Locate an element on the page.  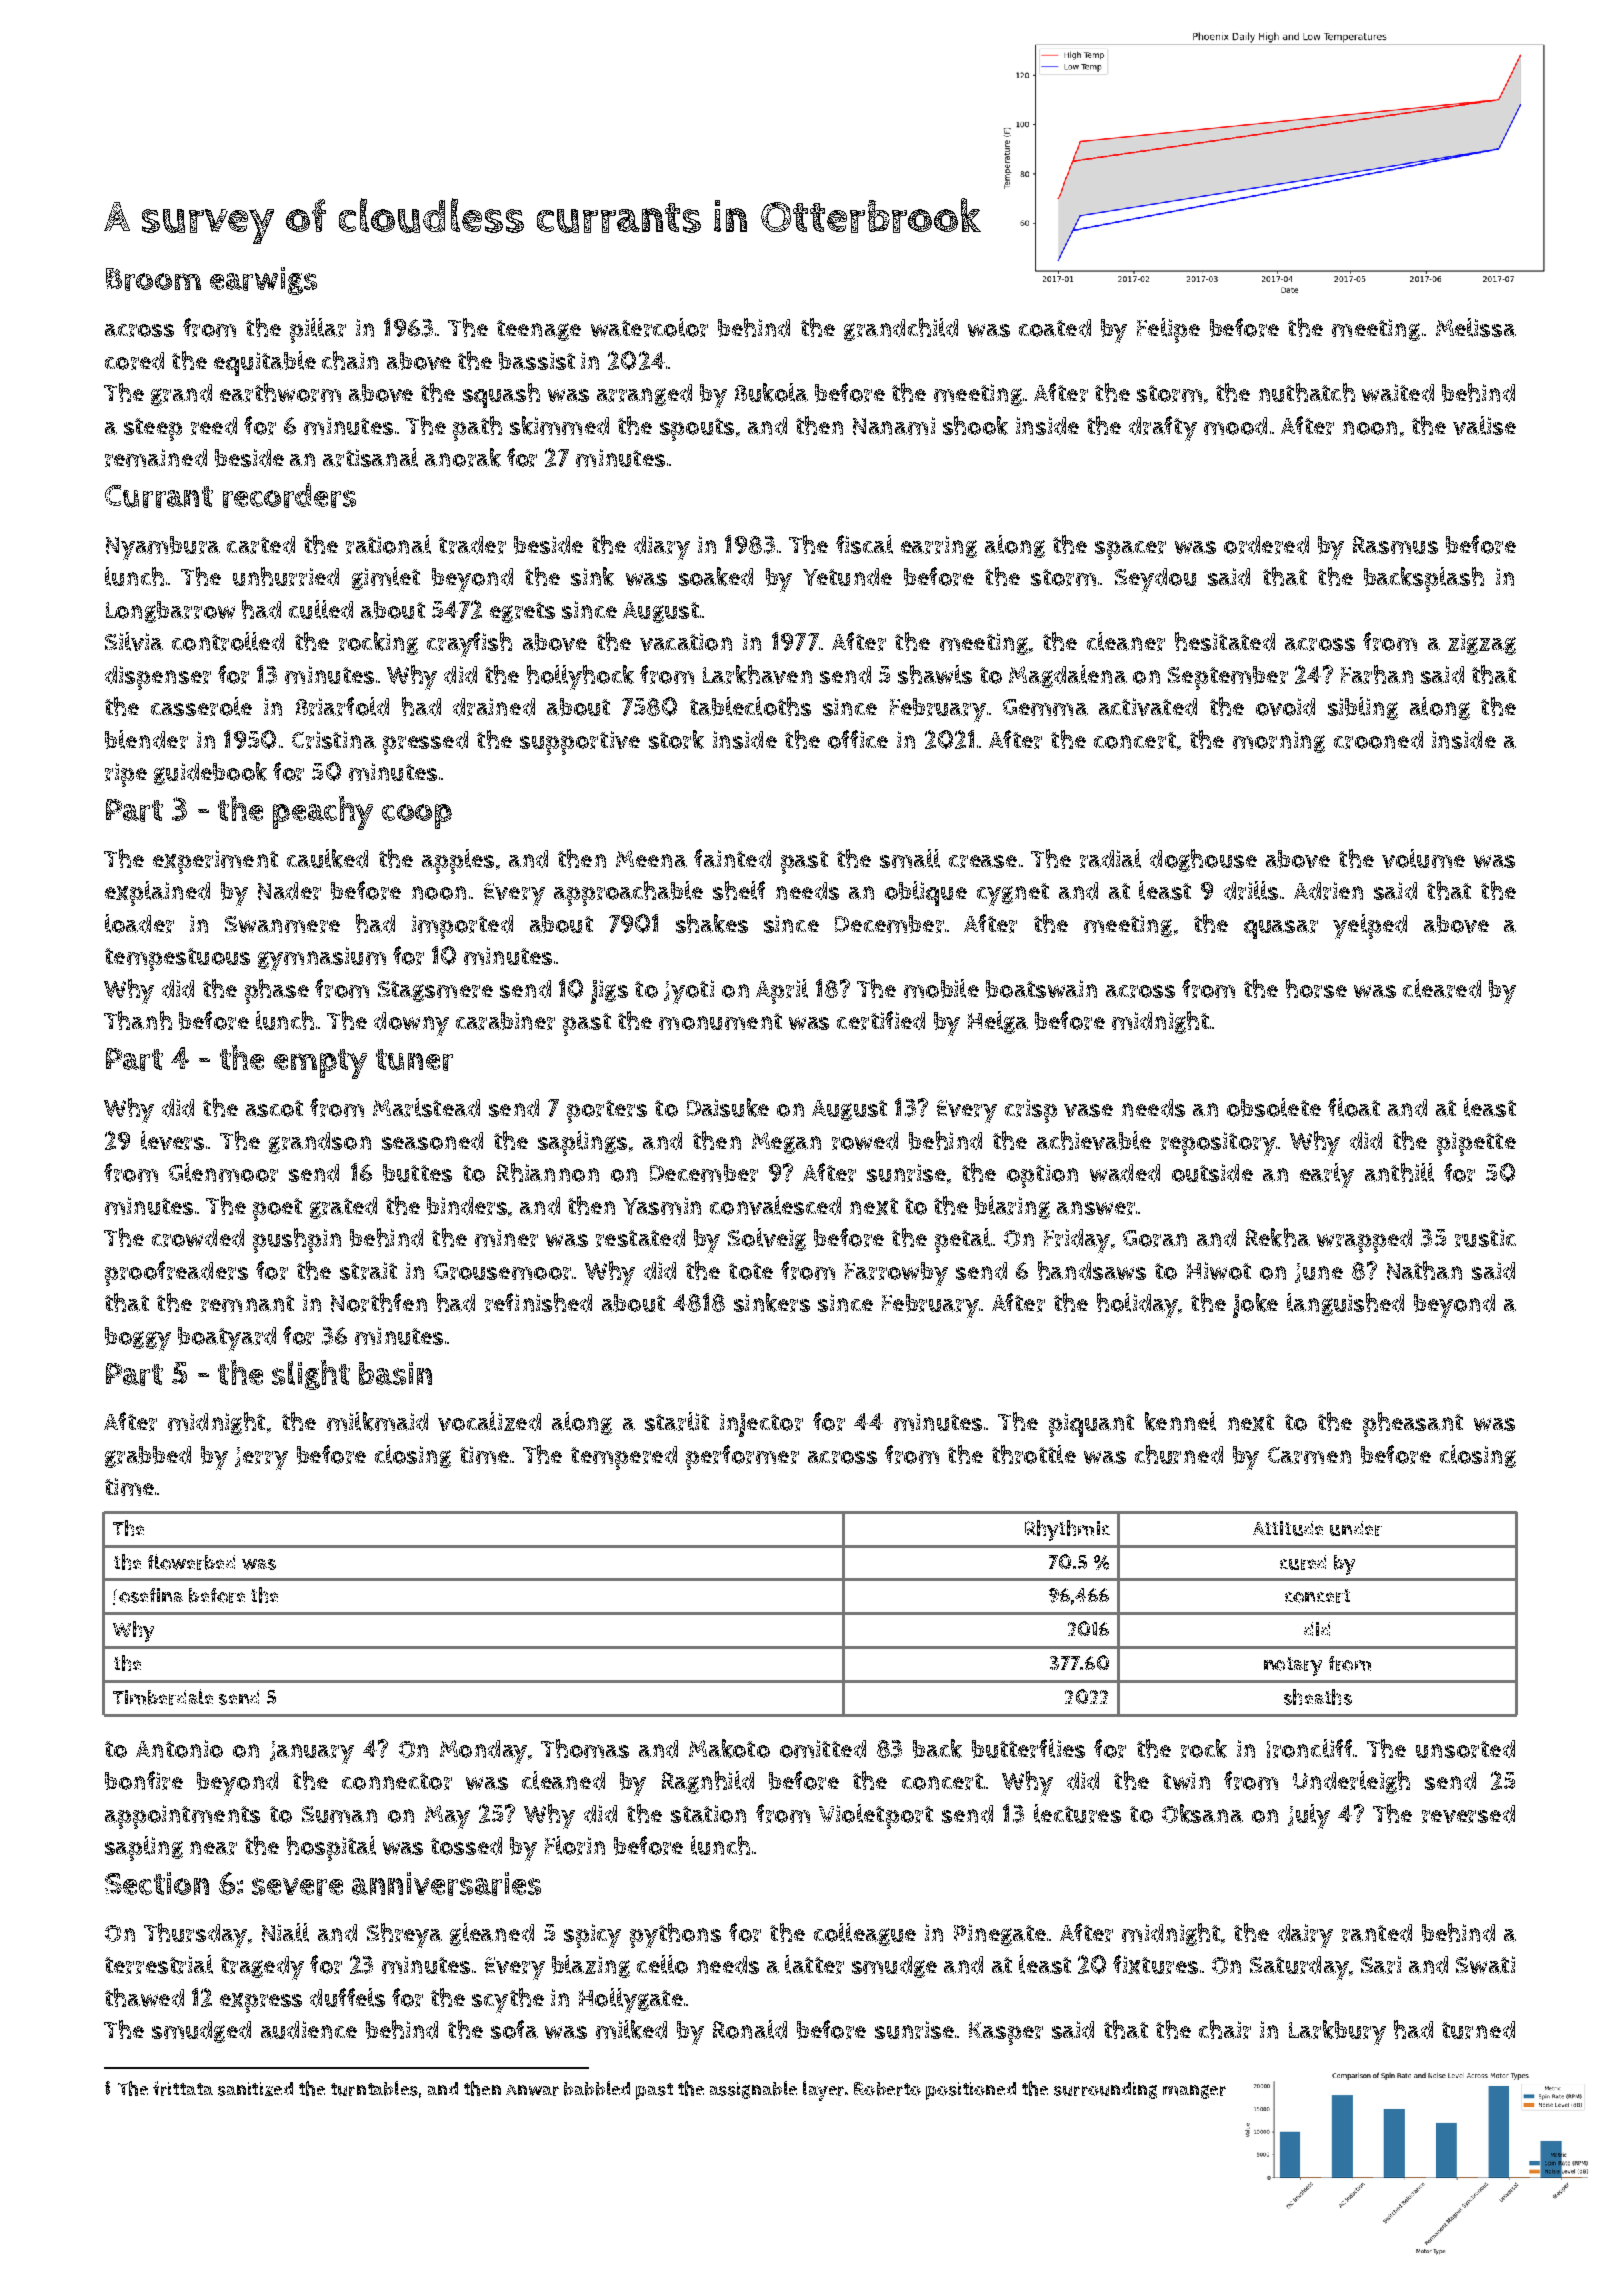
manger is located at coordinates (1194, 2092).
